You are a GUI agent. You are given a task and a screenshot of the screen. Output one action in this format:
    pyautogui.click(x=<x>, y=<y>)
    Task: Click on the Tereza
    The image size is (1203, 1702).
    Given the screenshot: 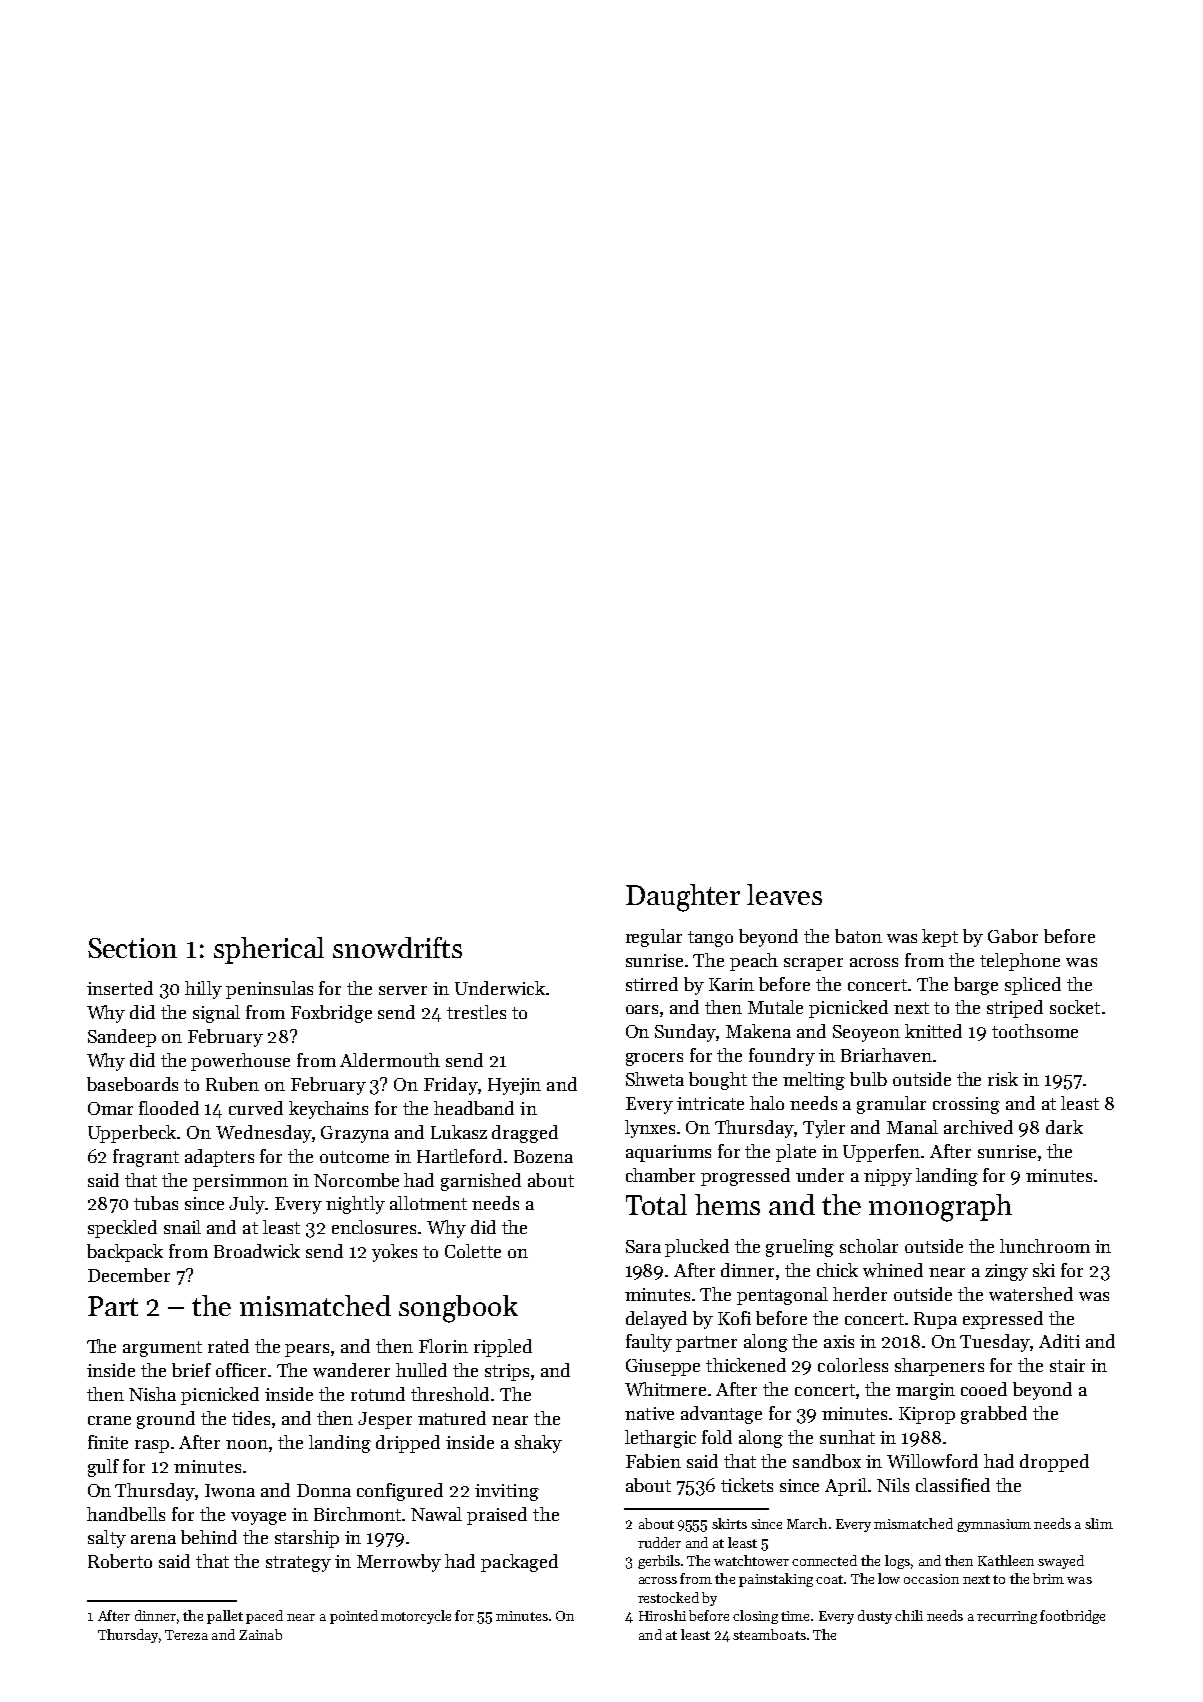 What is the action you would take?
    pyautogui.click(x=186, y=1635)
